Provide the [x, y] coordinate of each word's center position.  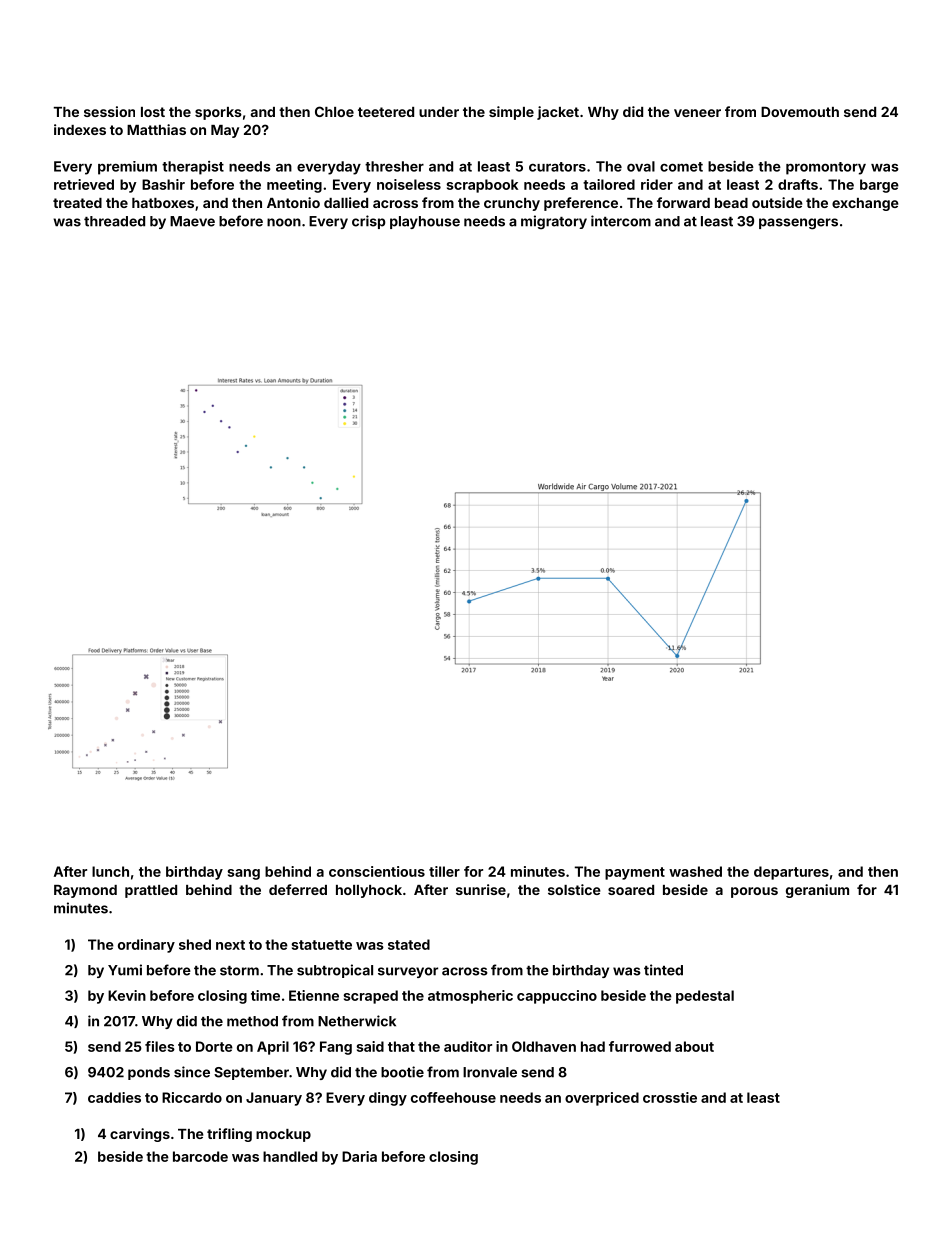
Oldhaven [544, 1046]
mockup [283, 1135]
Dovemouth [800, 112]
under [439, 112]
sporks [218, 113]
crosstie [670, 1097]
